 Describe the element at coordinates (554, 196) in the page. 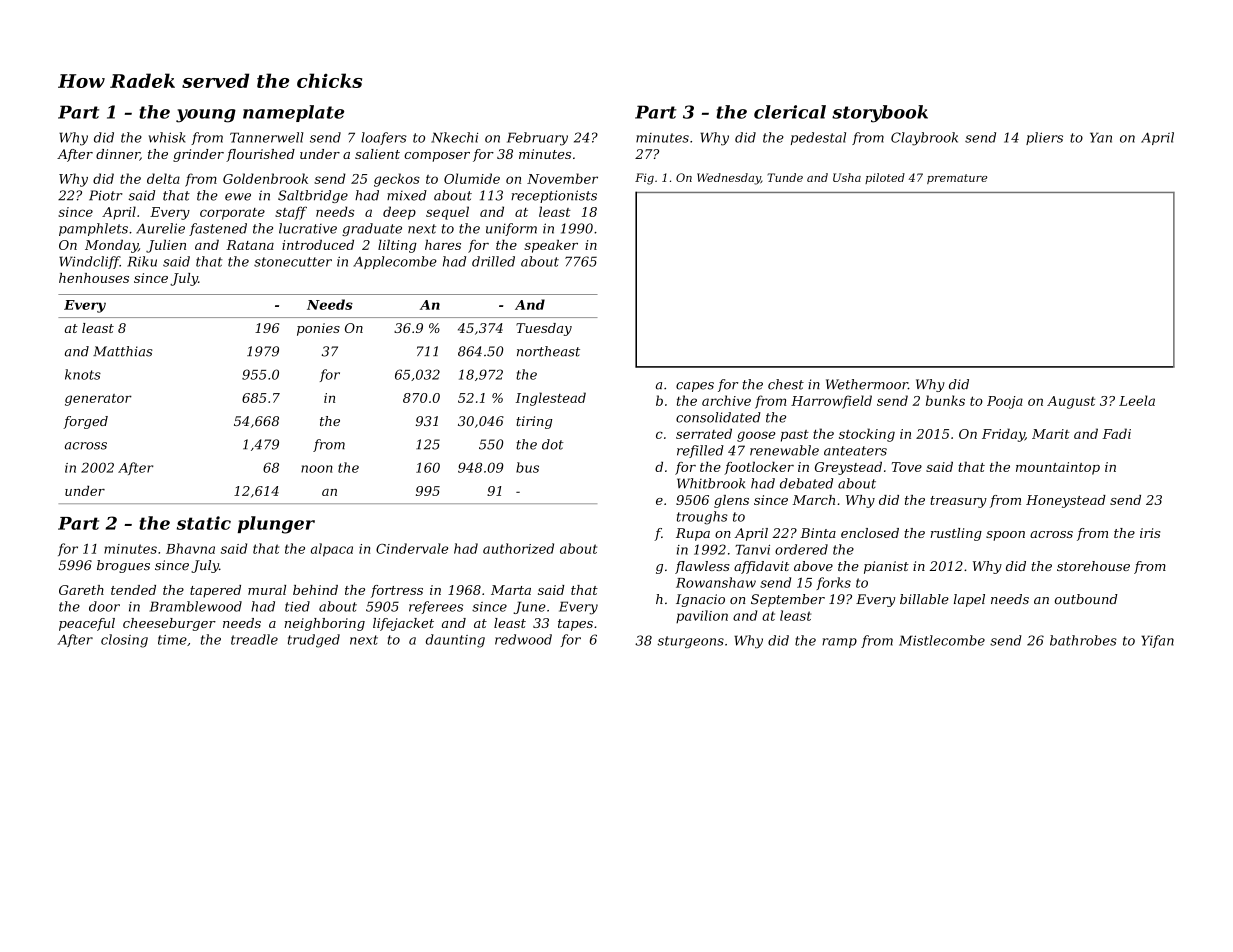

I see `receptionists` at that location.
